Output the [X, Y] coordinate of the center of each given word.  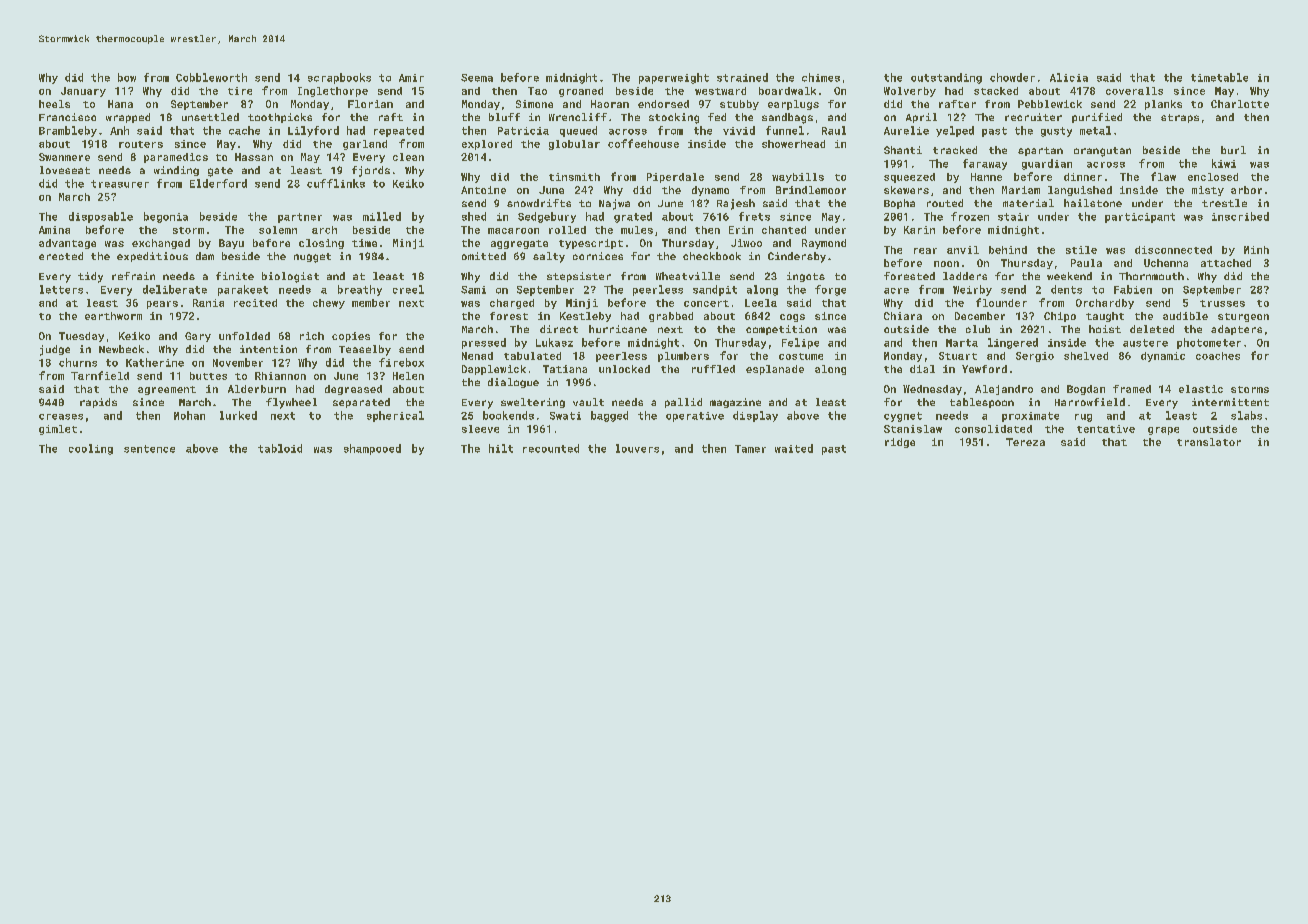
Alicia [1069, 77]
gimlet [58, 430]
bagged [609, 416]
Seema [477, 78]
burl [1233, 150]
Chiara [903, 316]
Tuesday [81, 337]
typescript [591, 244]
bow [127, 77]
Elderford [218, 183]
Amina [54, 230]
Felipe [800, 343]
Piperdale [675, 178]
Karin [919, 230]
